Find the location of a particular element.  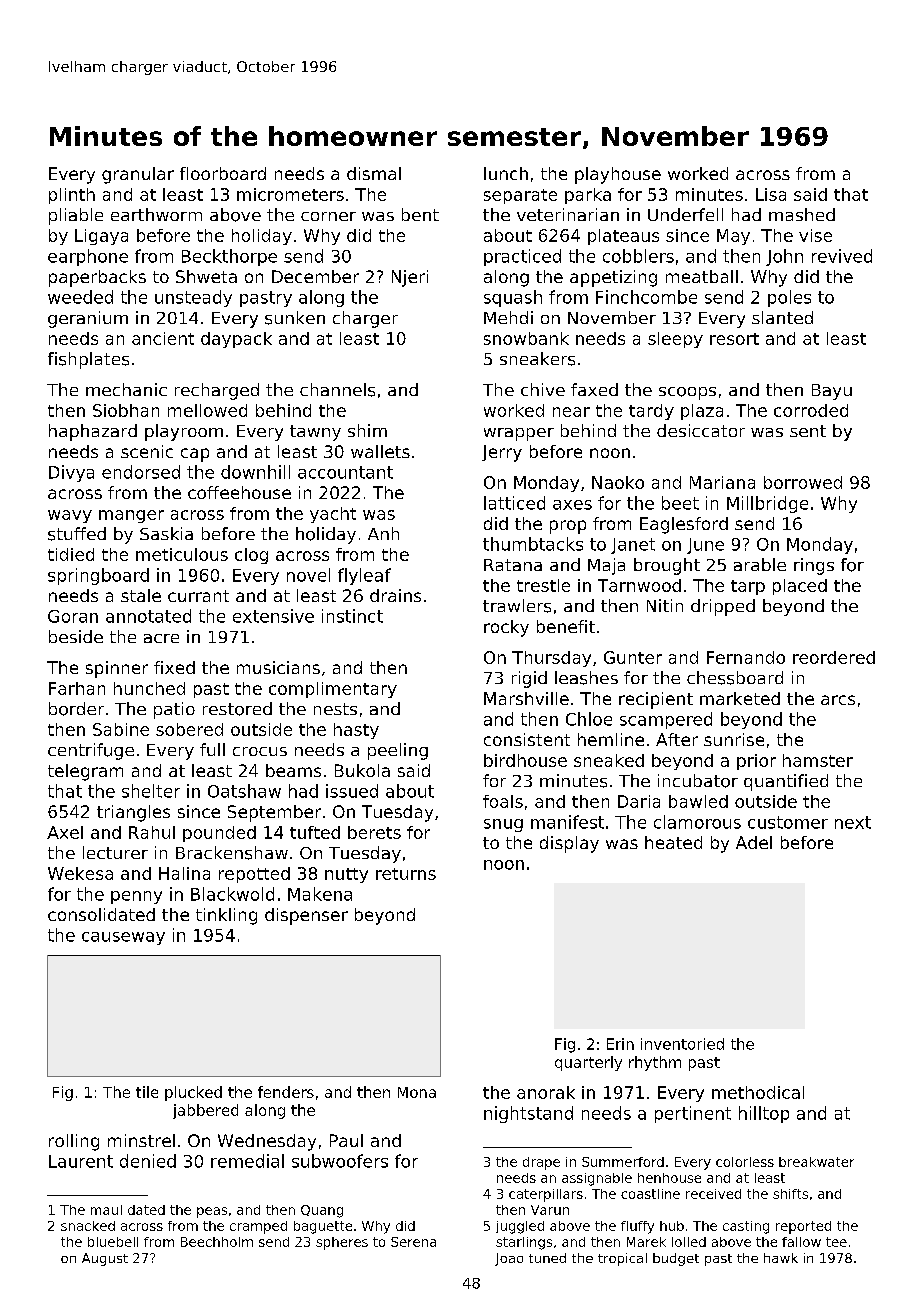

quantified is located at coordinates (786, 782).
